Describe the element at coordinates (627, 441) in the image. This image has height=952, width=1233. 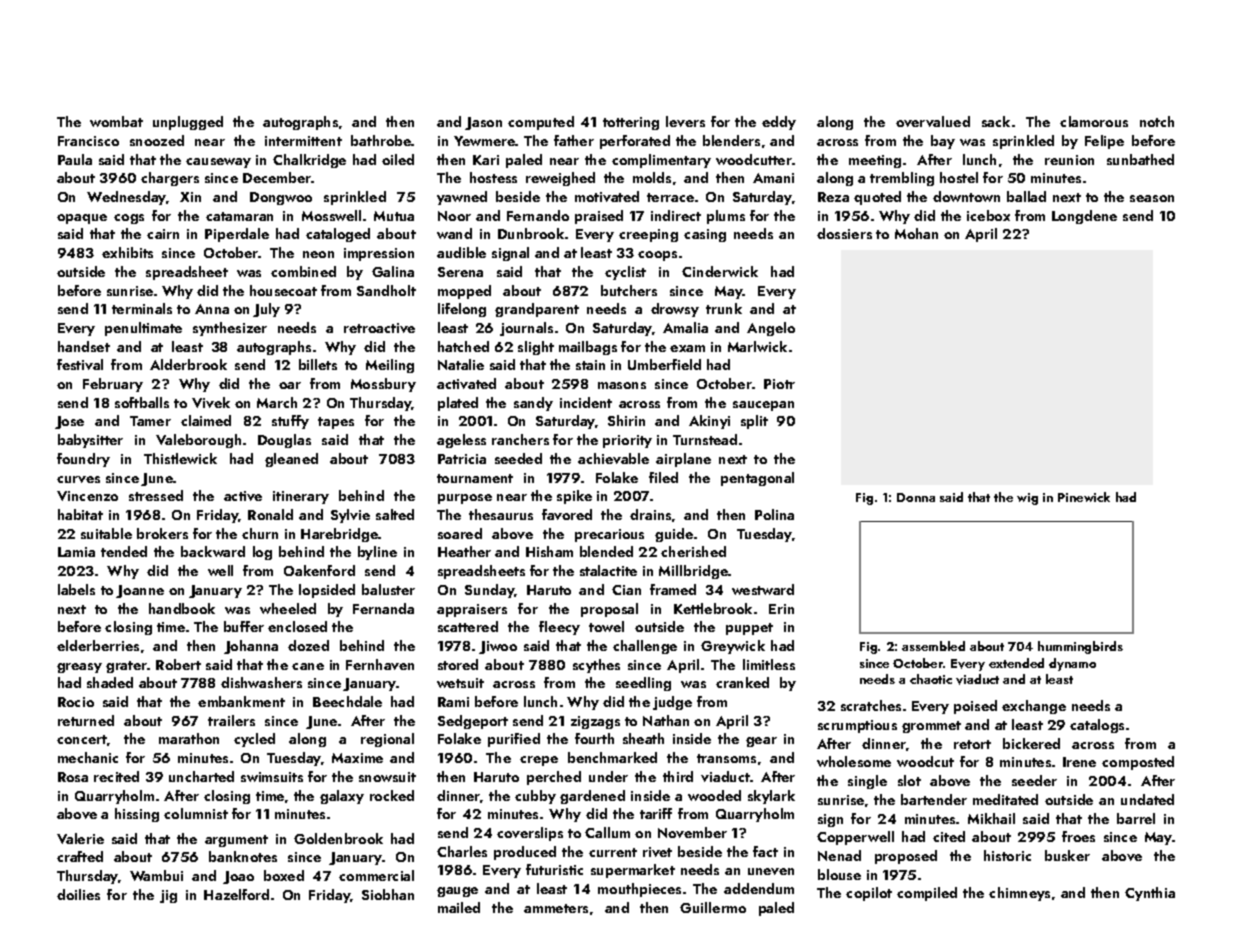
I see `priority` at that location.
